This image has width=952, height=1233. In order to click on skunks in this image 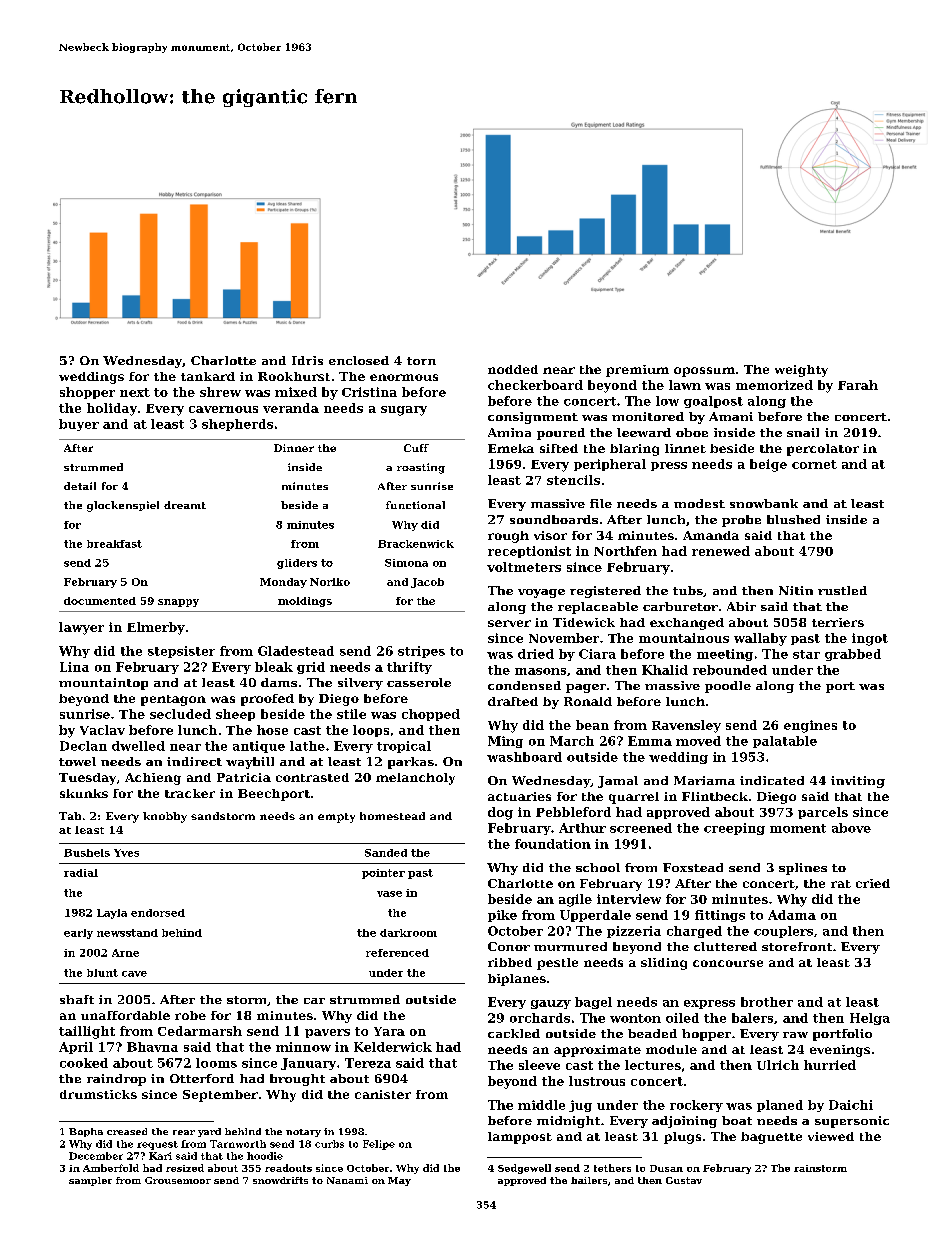, I will do `click(84, 793)`.
